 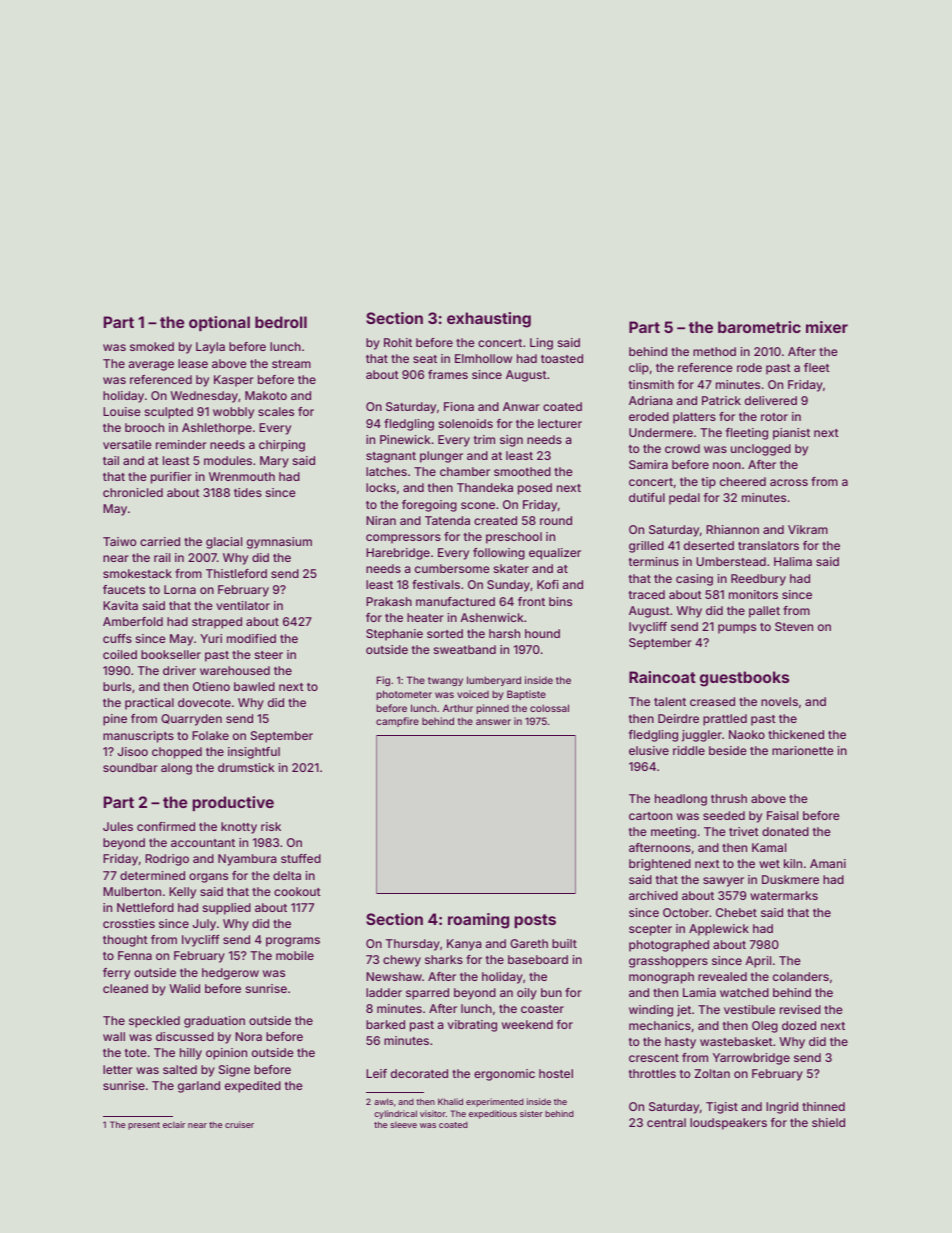 I want to click on Chebet, so click(x=736, y=912).
